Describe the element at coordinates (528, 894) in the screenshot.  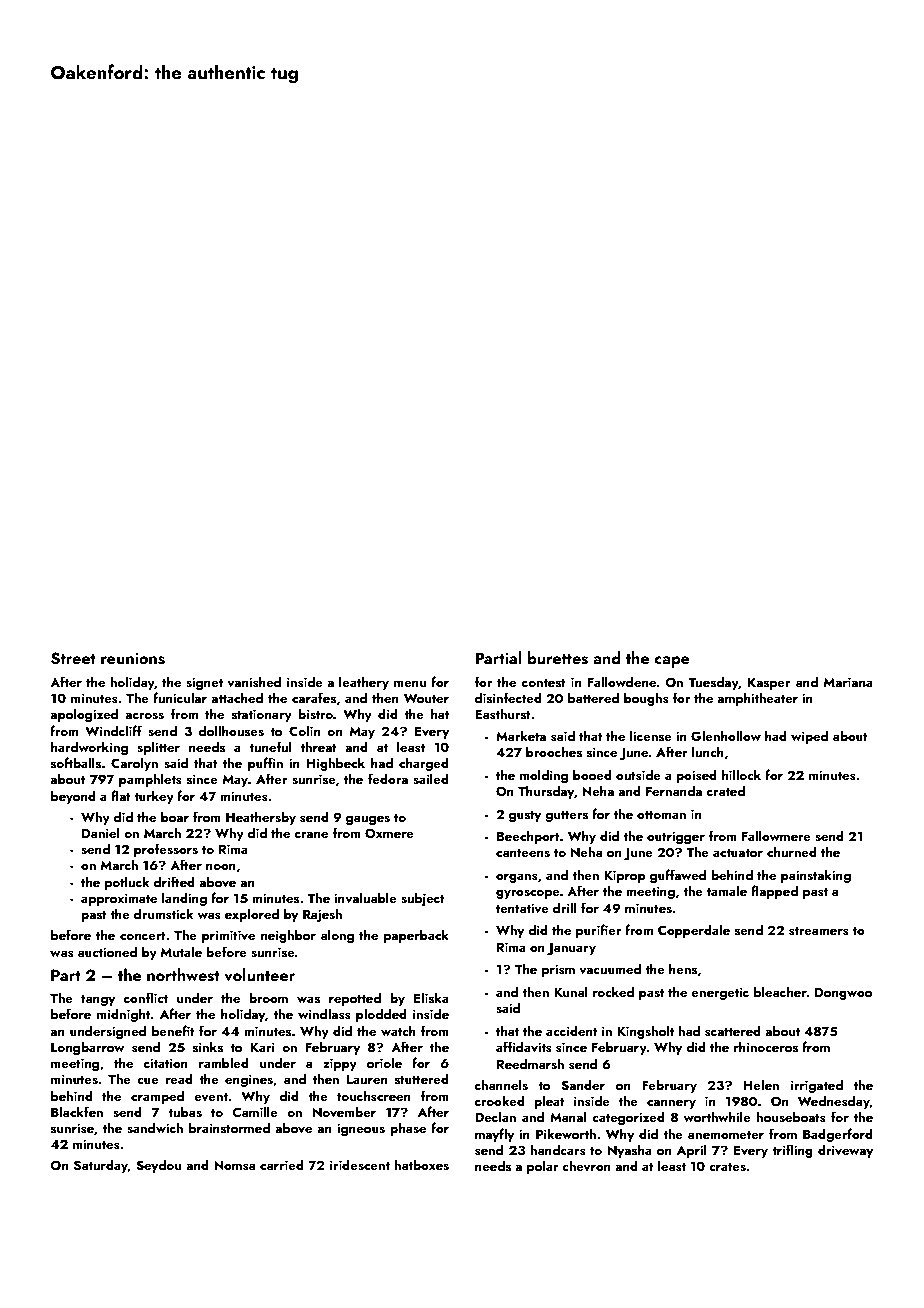
I see `gyroscope` at that location.
